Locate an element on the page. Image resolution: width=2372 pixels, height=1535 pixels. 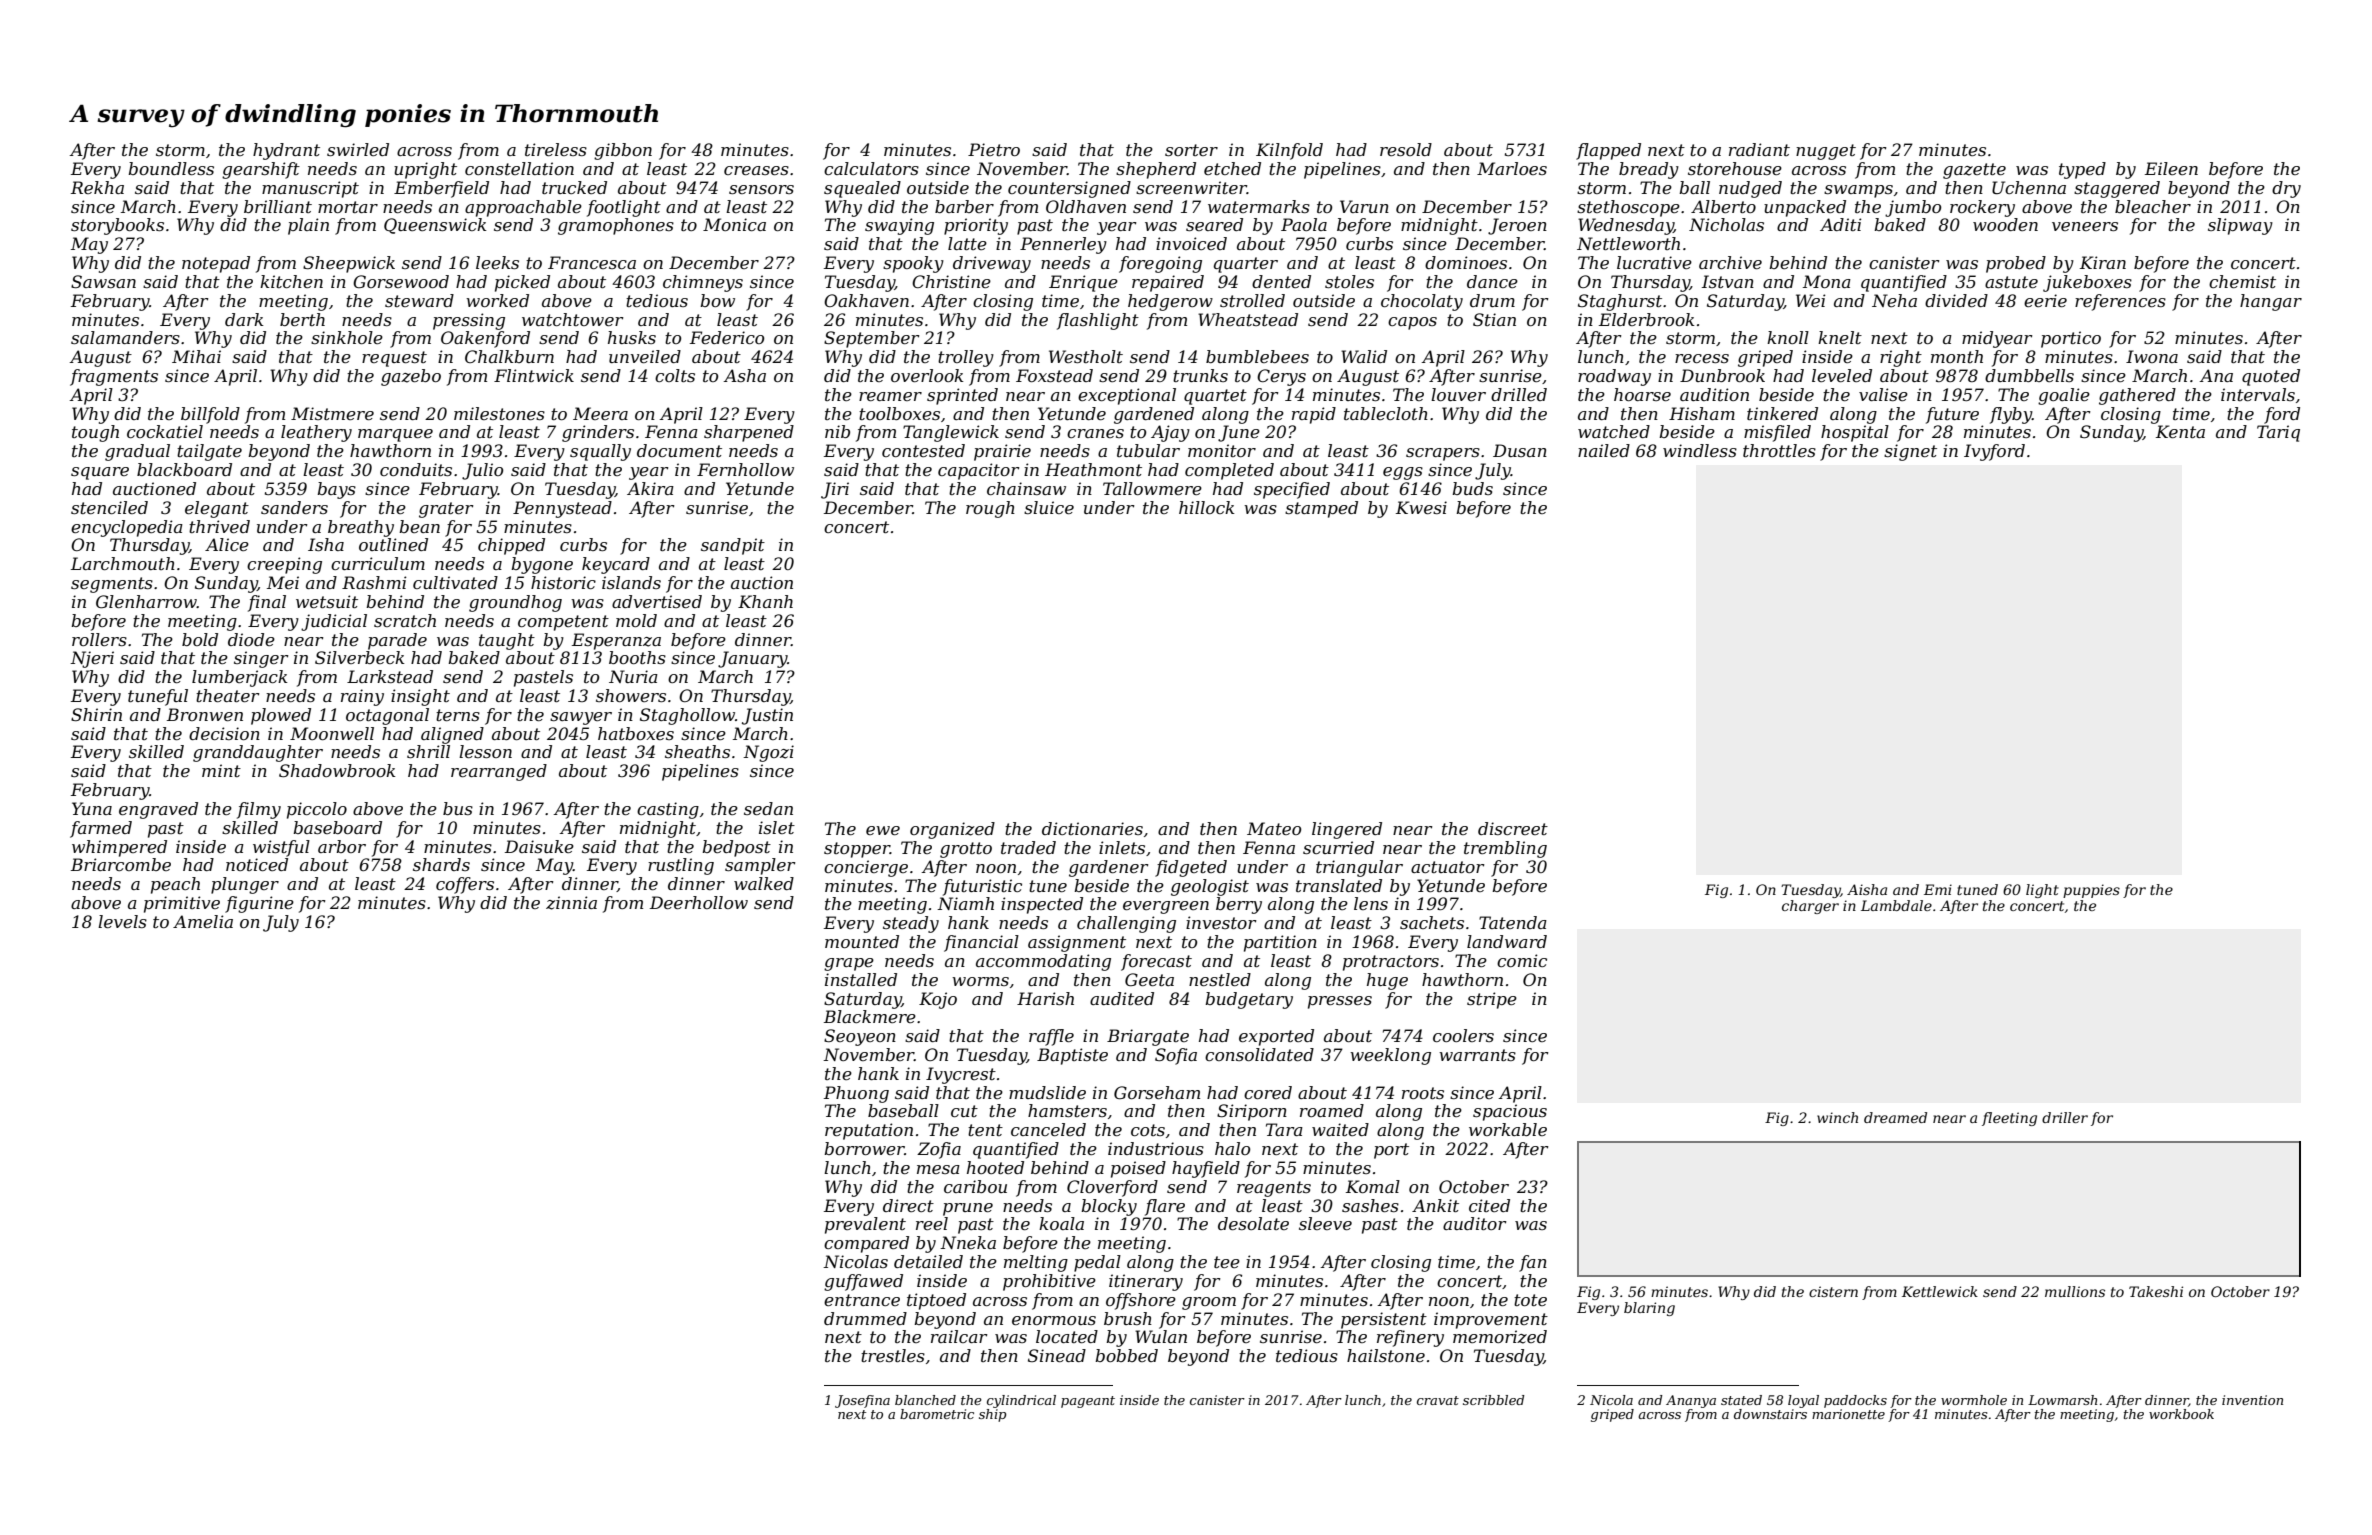
zinnia is located at coordinates (571, 903).
